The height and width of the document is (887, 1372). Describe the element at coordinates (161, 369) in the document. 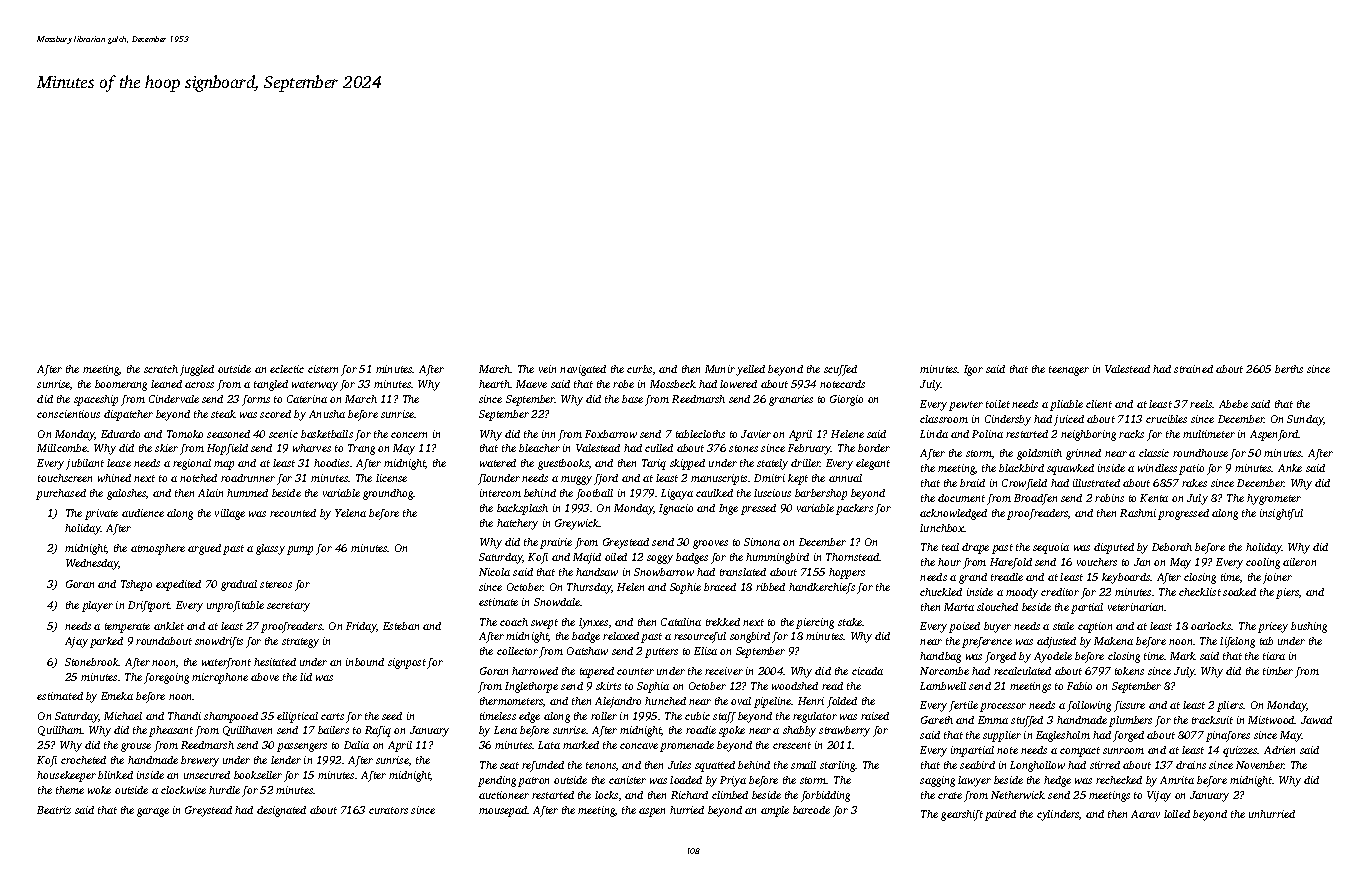

I see `scratch` at that location.
